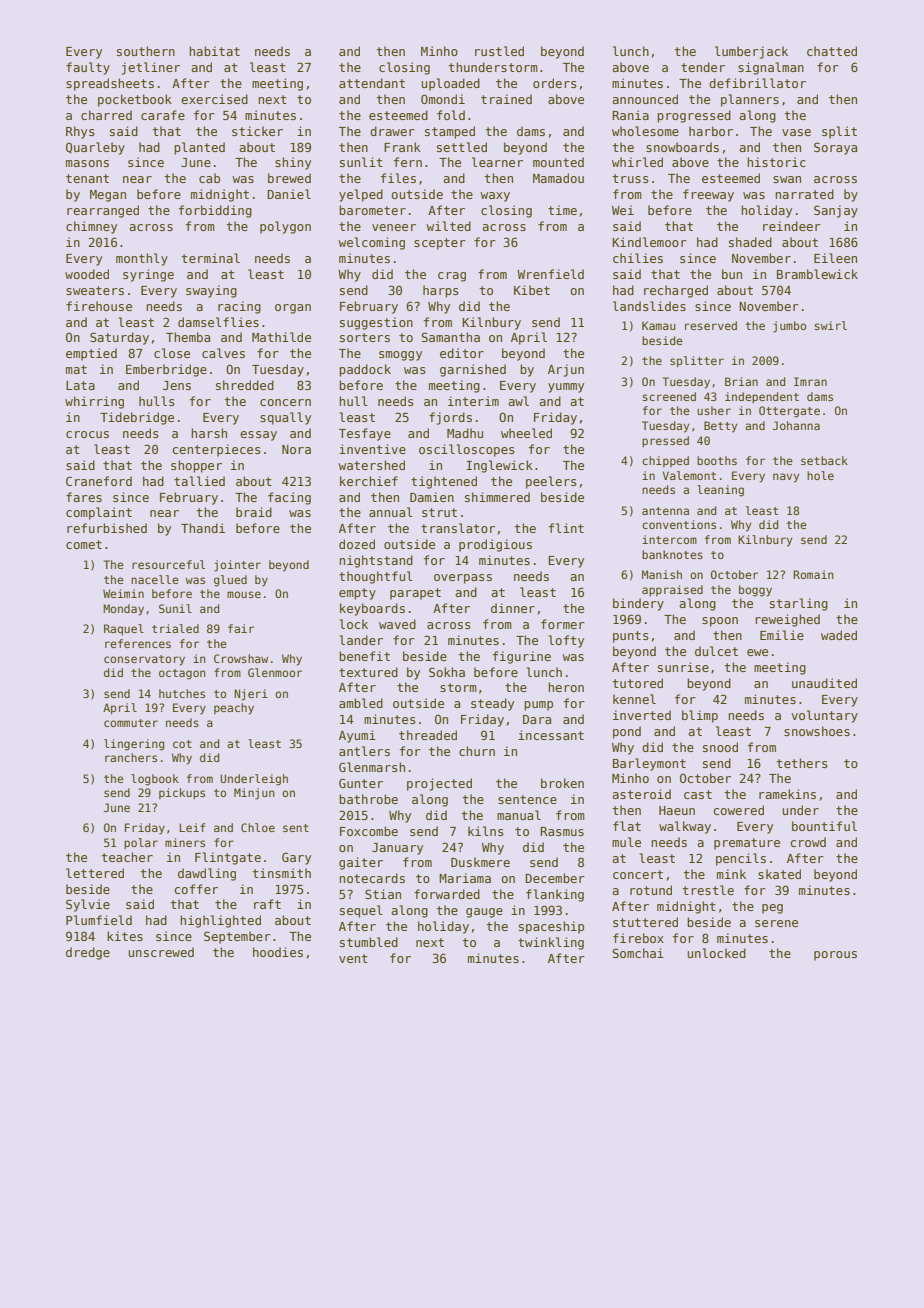 The height and width of the image is (1308, 924). Describe the element at coordinates (257, 131) in the image. I see `sticker` at that location.
